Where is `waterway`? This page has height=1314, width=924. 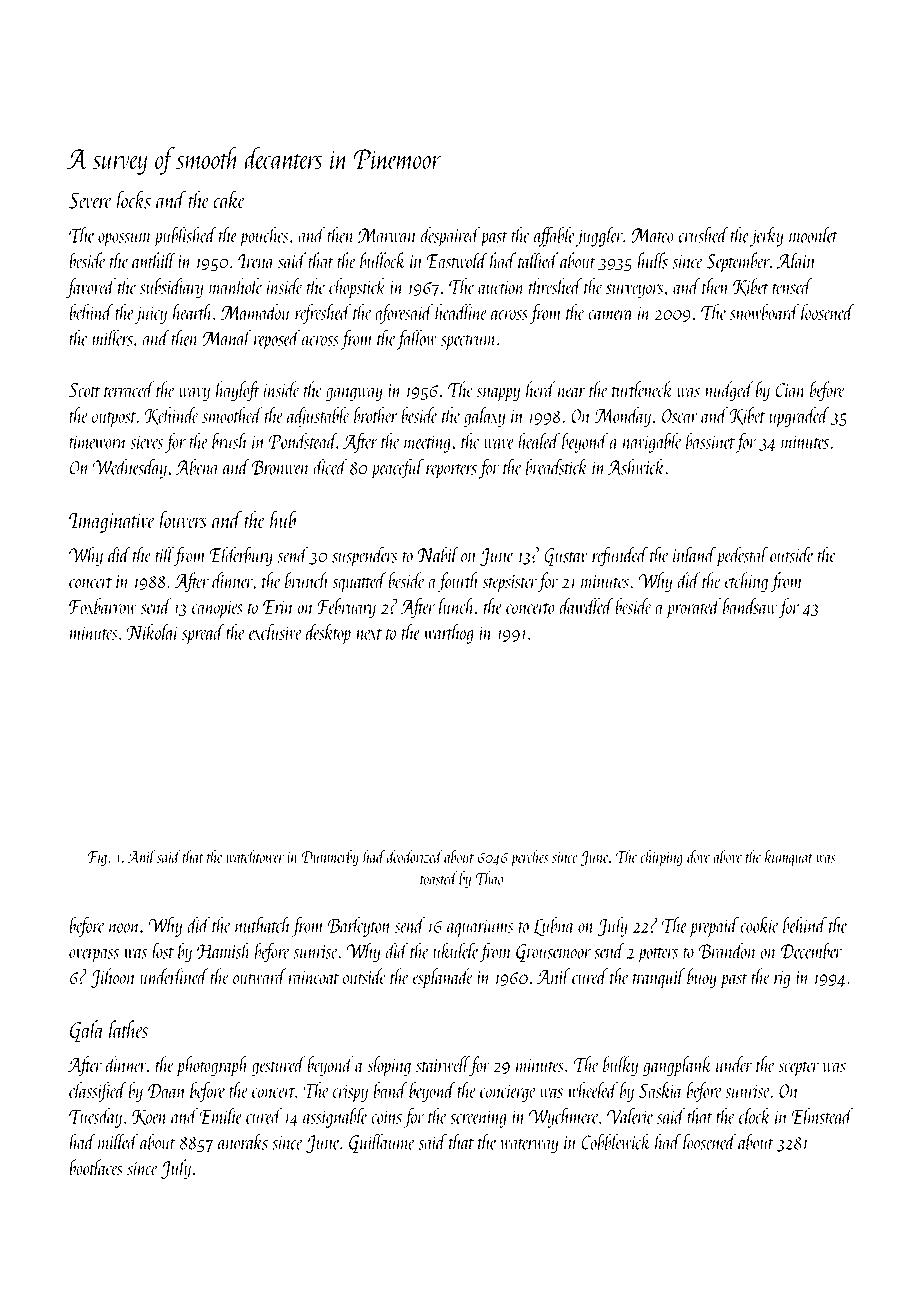 waterway is located at coordinates (530, 1146).
